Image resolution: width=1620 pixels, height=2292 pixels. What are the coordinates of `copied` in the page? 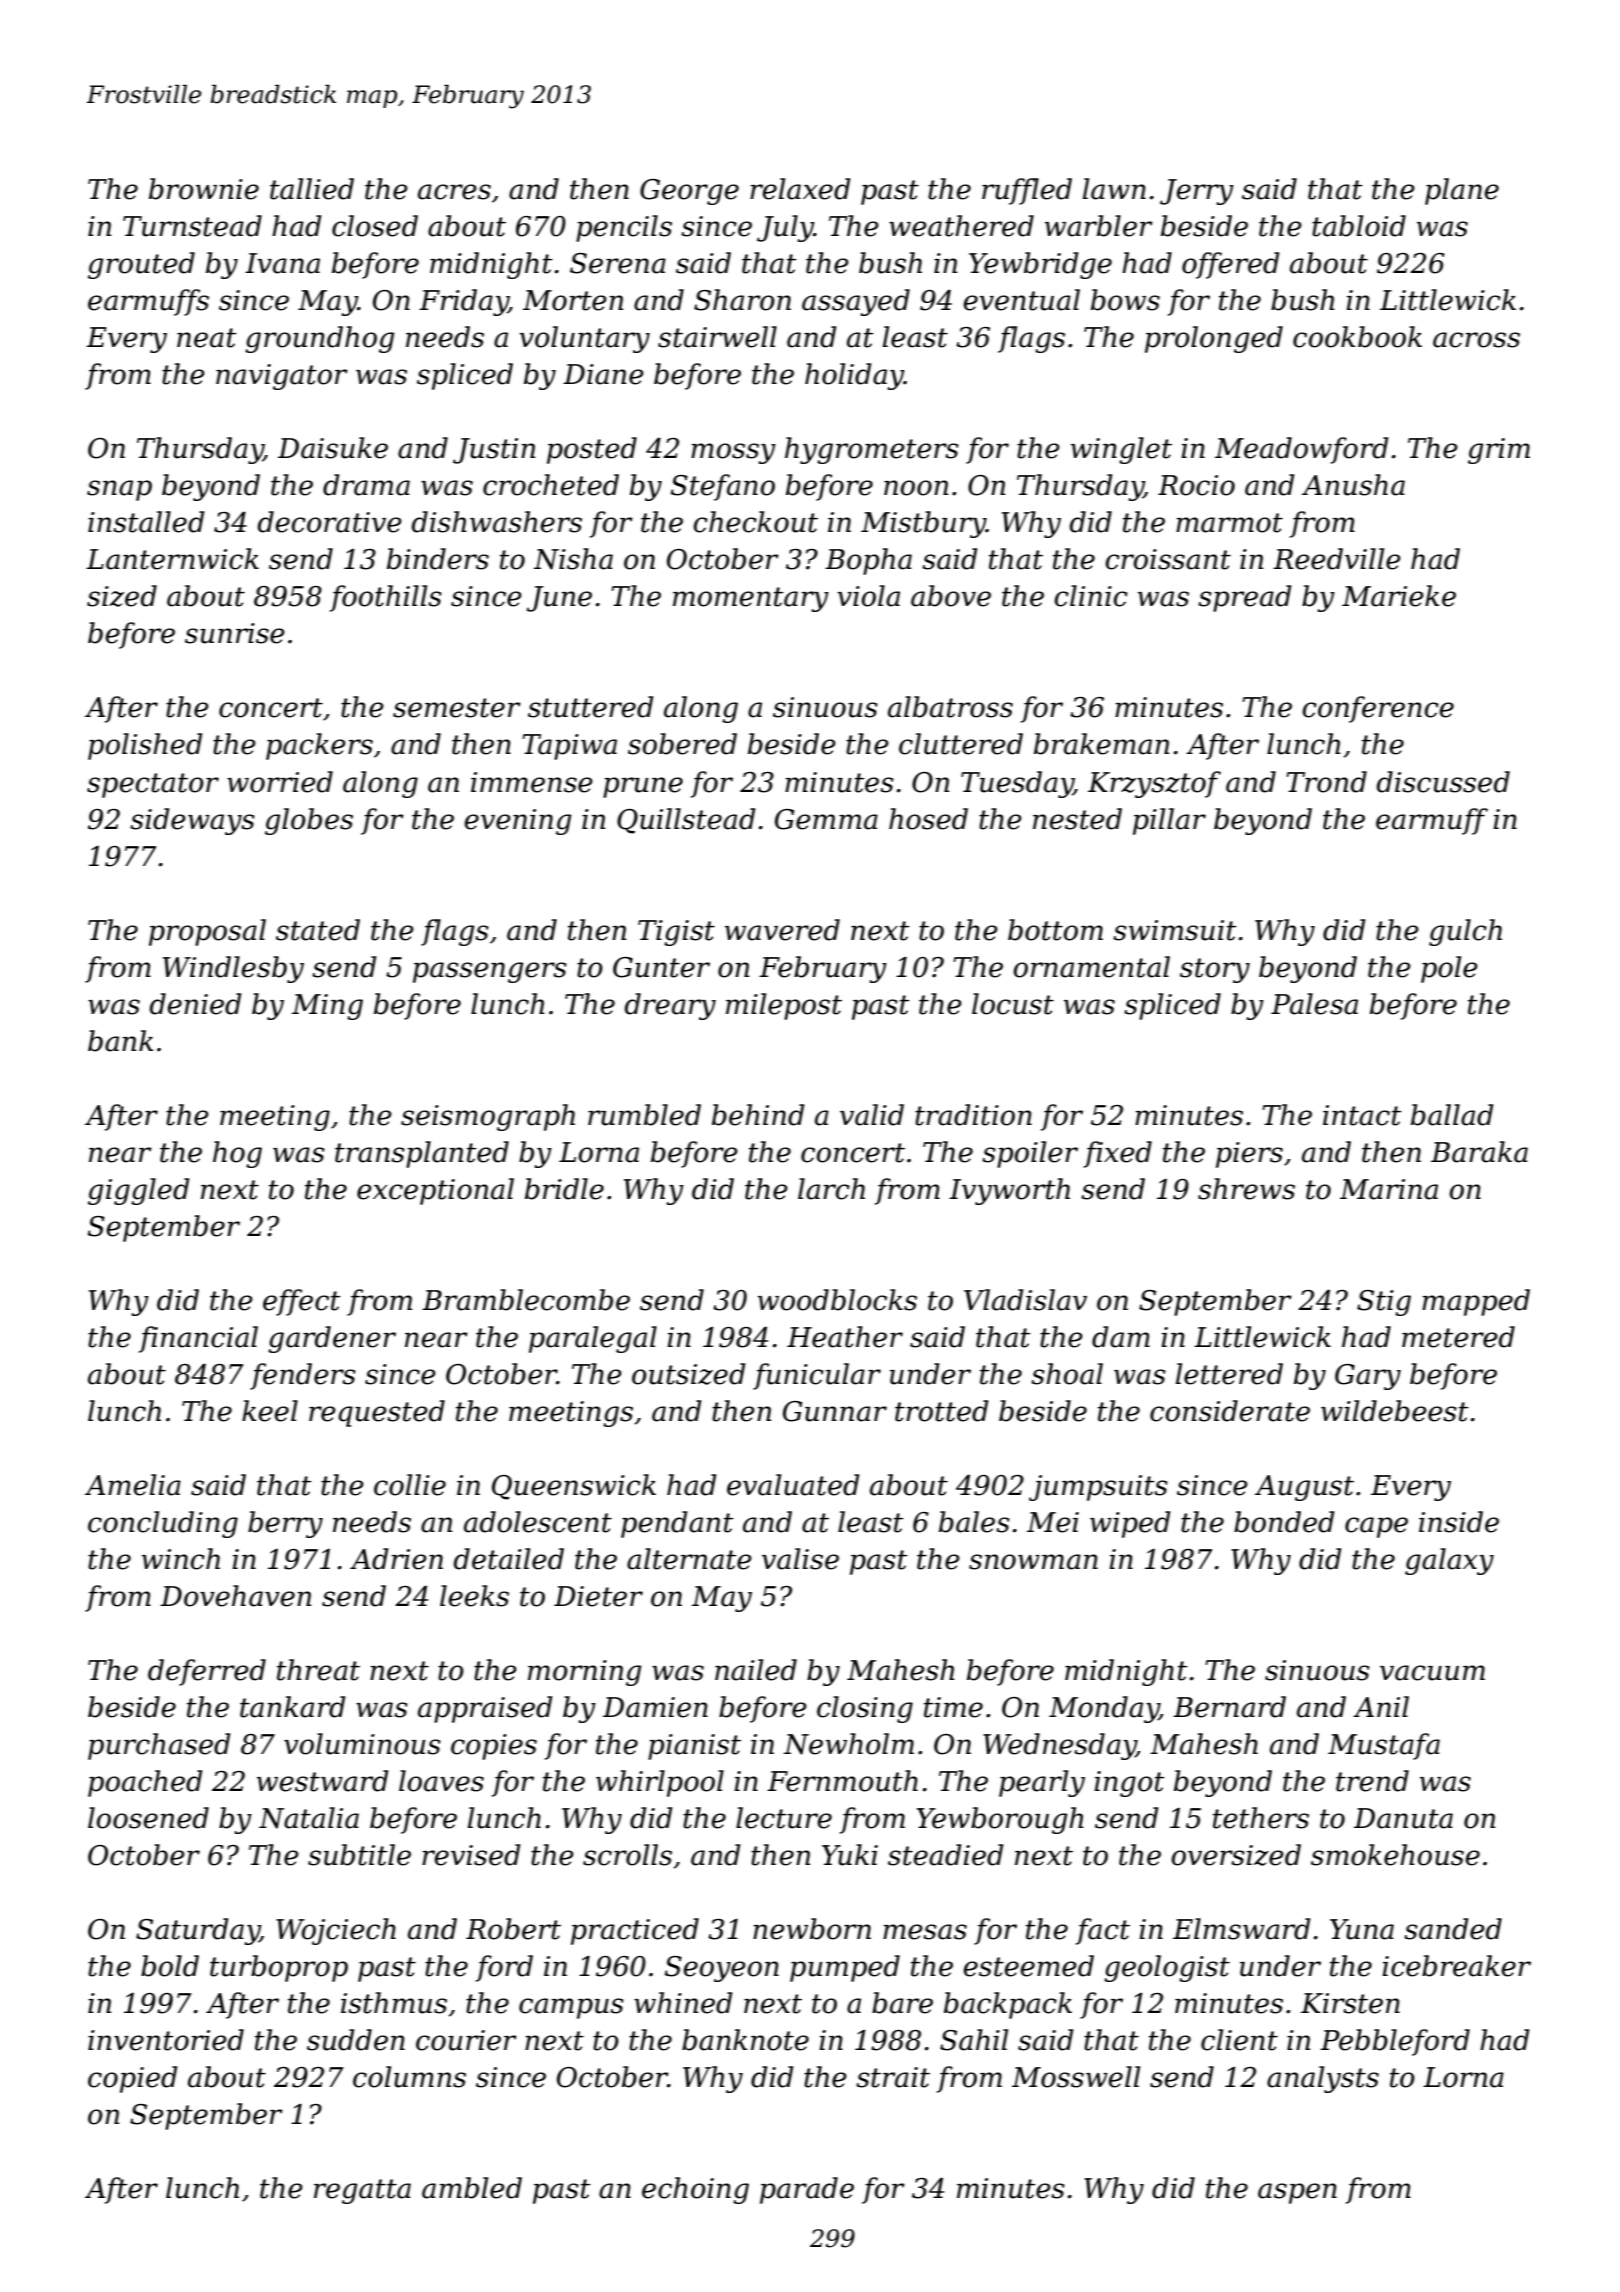 It's located at (132, 2079).
